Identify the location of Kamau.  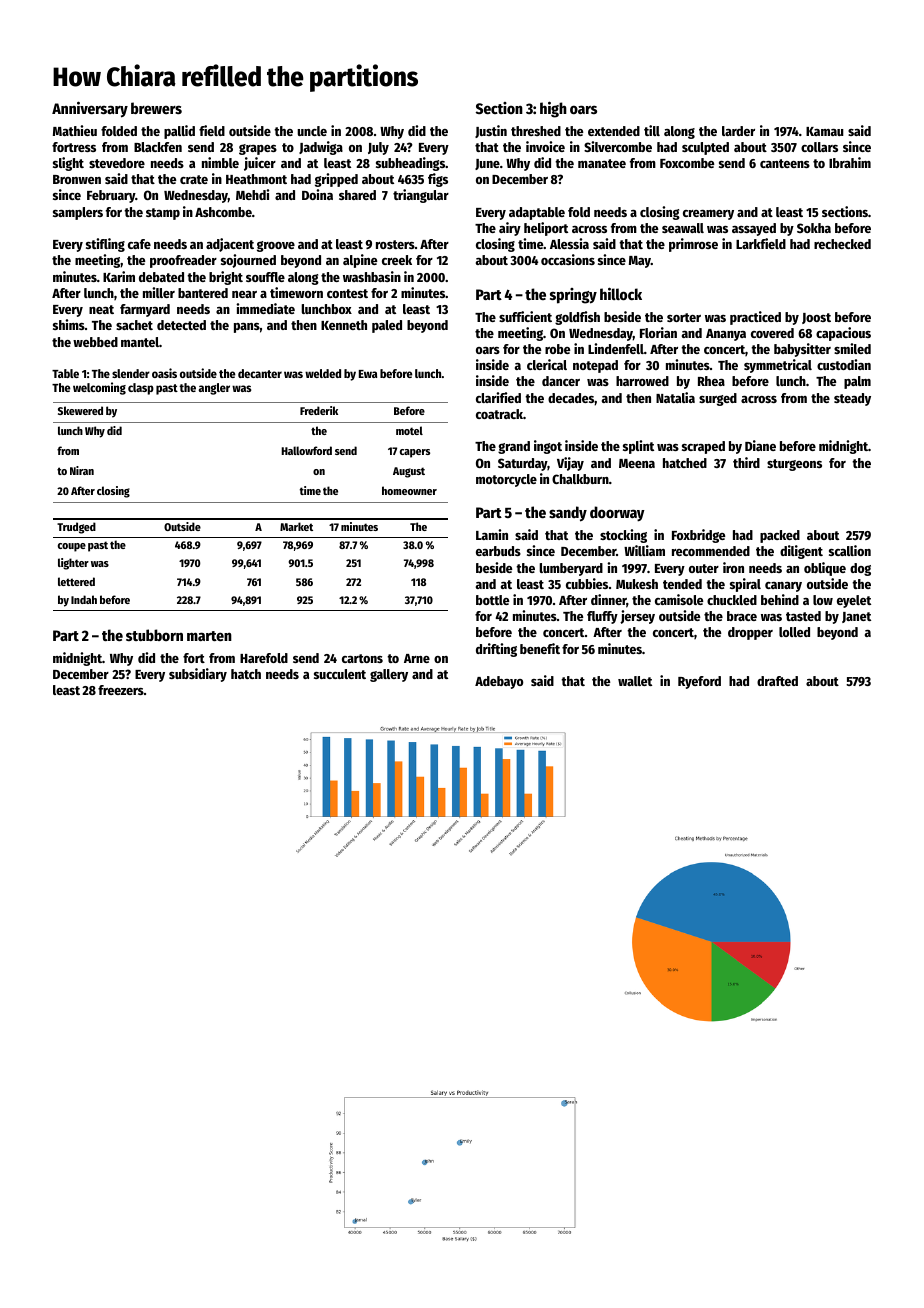
(825, 131).
